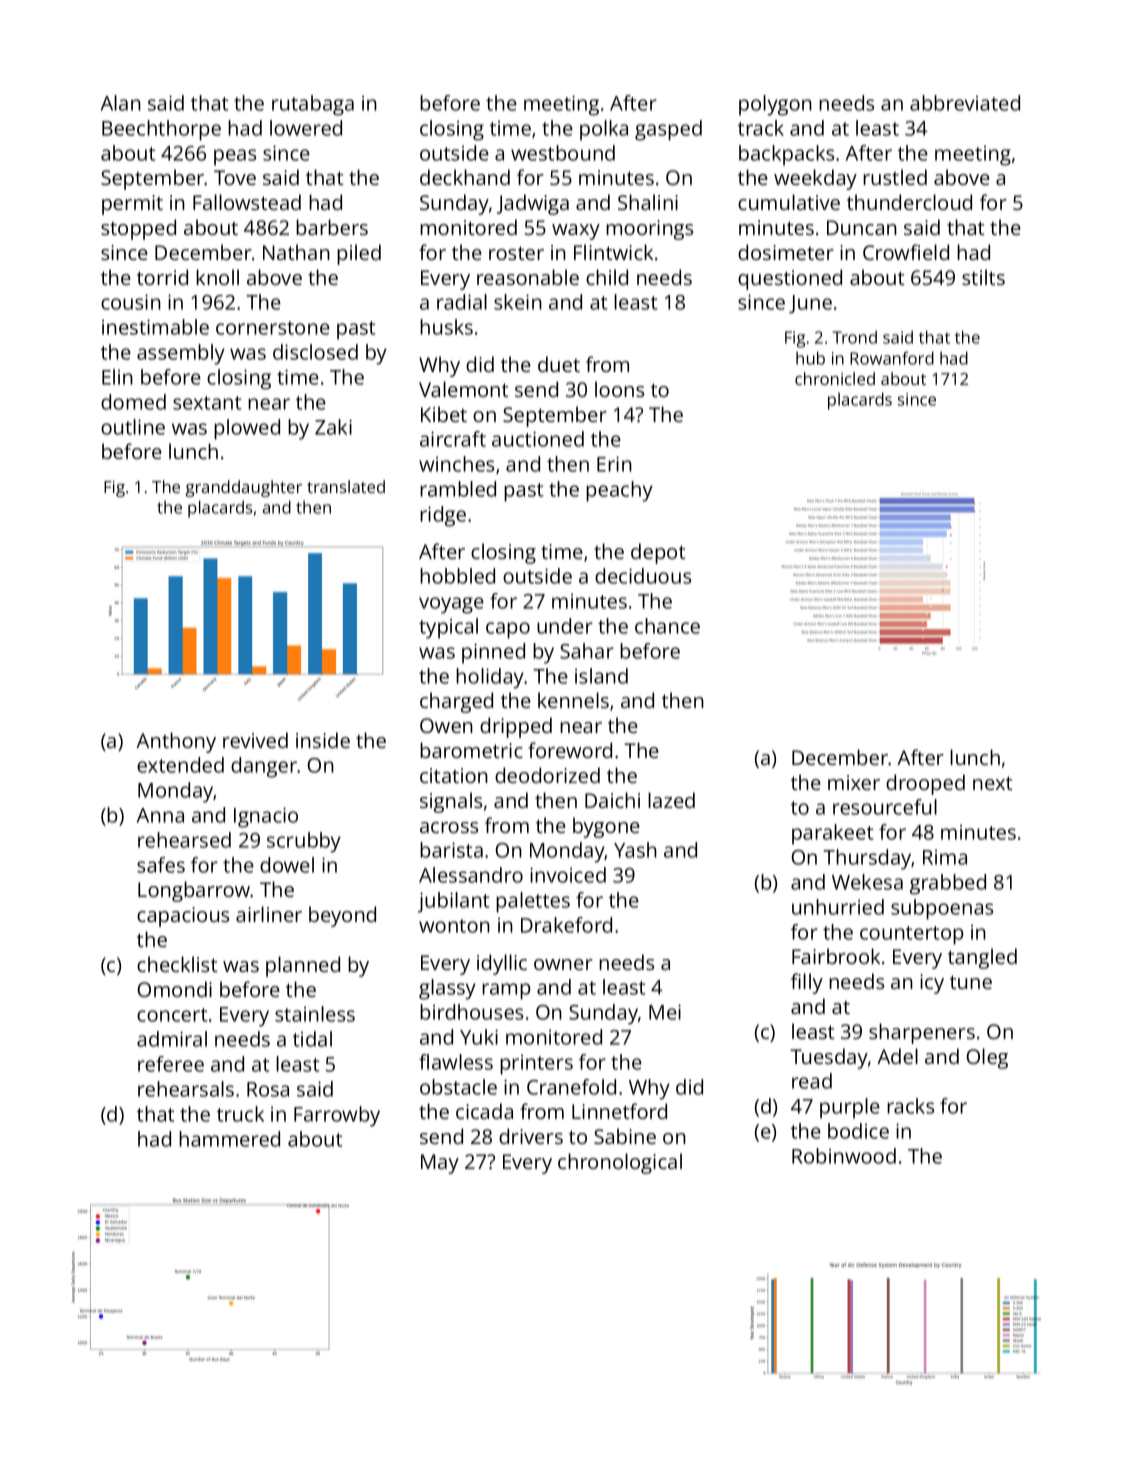 The image size is (1127, 1458). What do you see at coordinates (835, 378) in the screenshot?
I see `chronicled` at bounding box center [835, 378].
